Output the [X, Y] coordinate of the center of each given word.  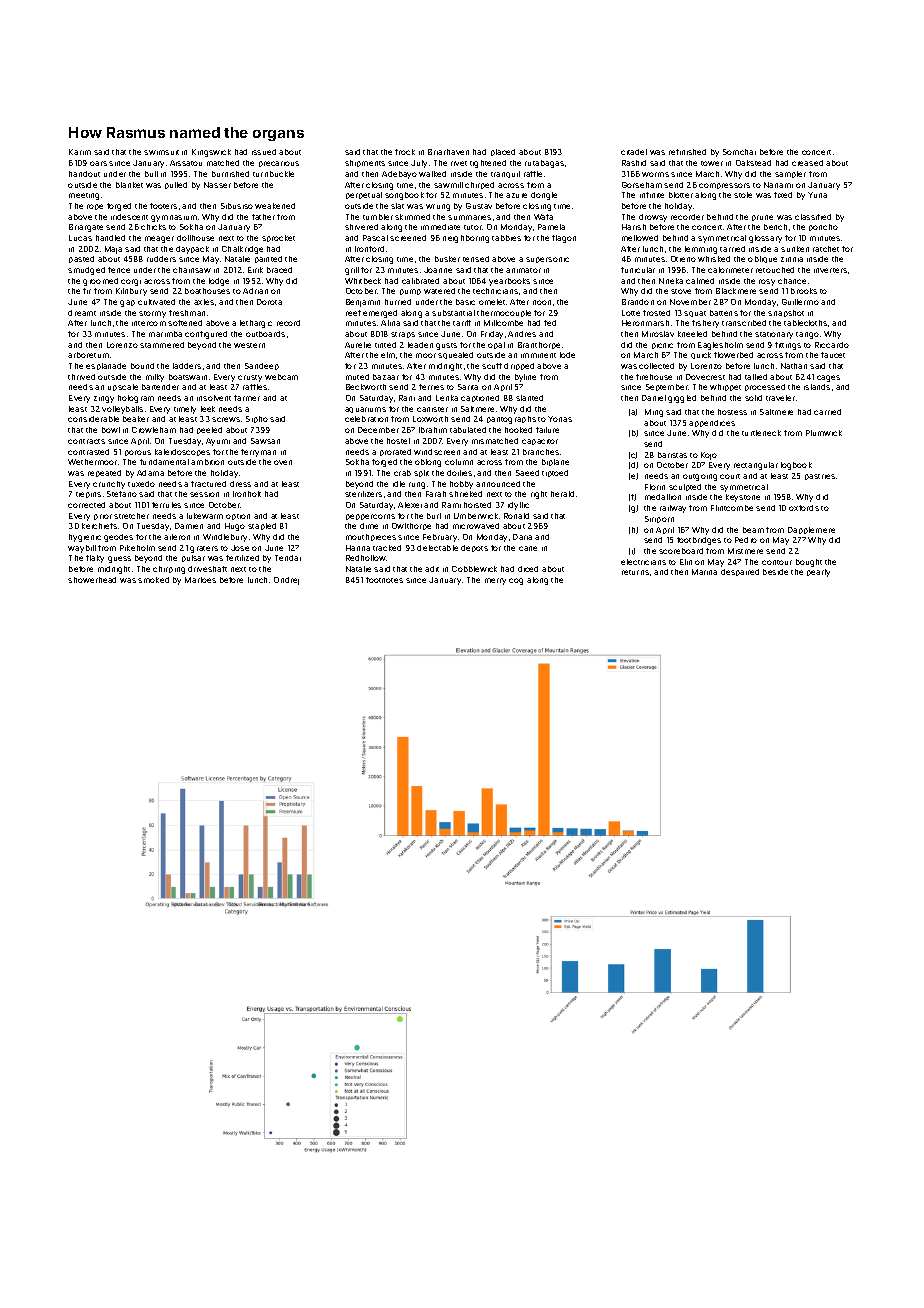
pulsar [193, 558]
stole [743, 195]
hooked [518, 430]
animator [523, 270]
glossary [765, 239]
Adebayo [399, 175]
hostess [732, 412]
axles [204, 302]
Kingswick [211, 153]
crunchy [109, 485]
